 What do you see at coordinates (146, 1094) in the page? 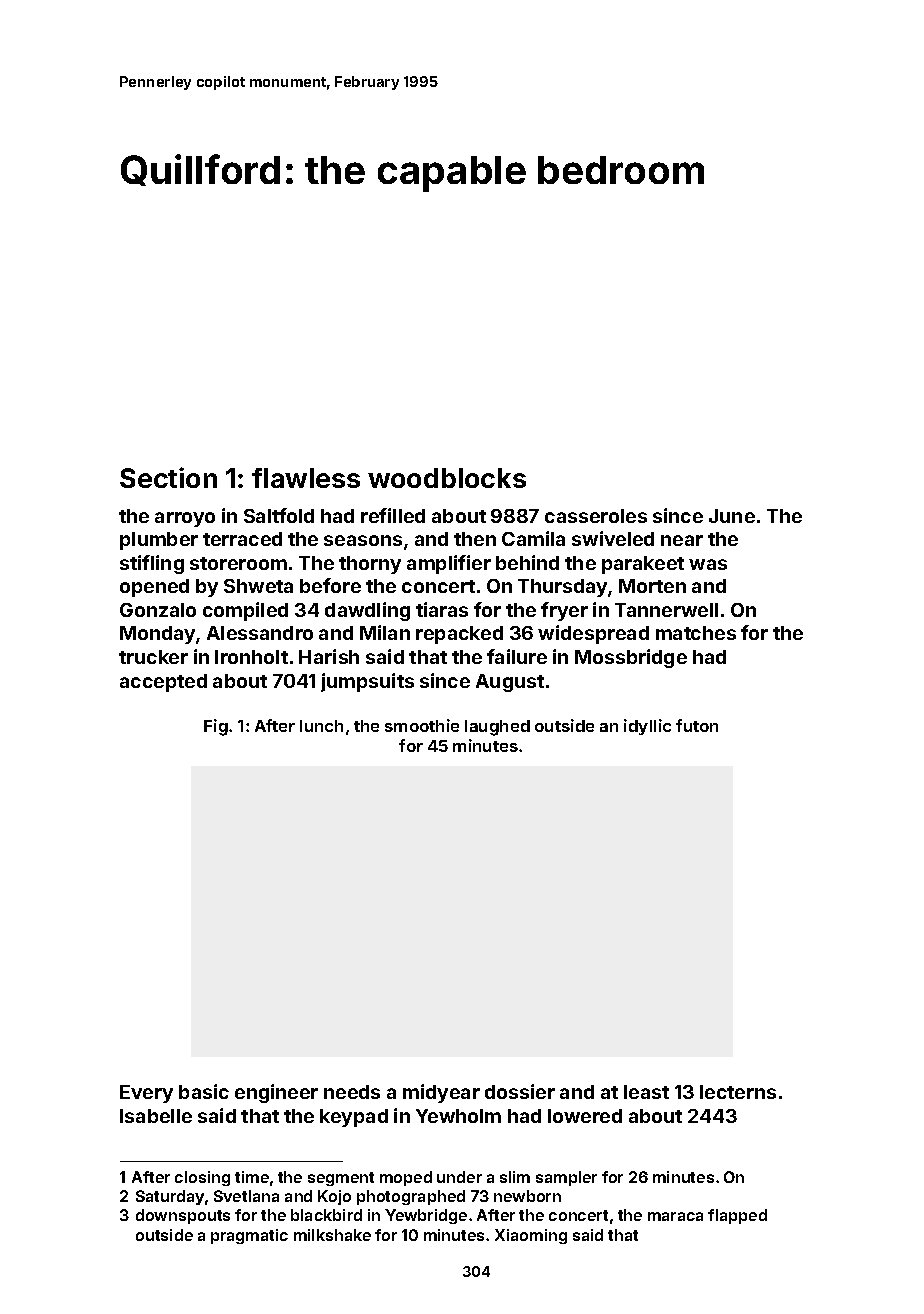
I see `Every` at bounding box center [146, 1094].
